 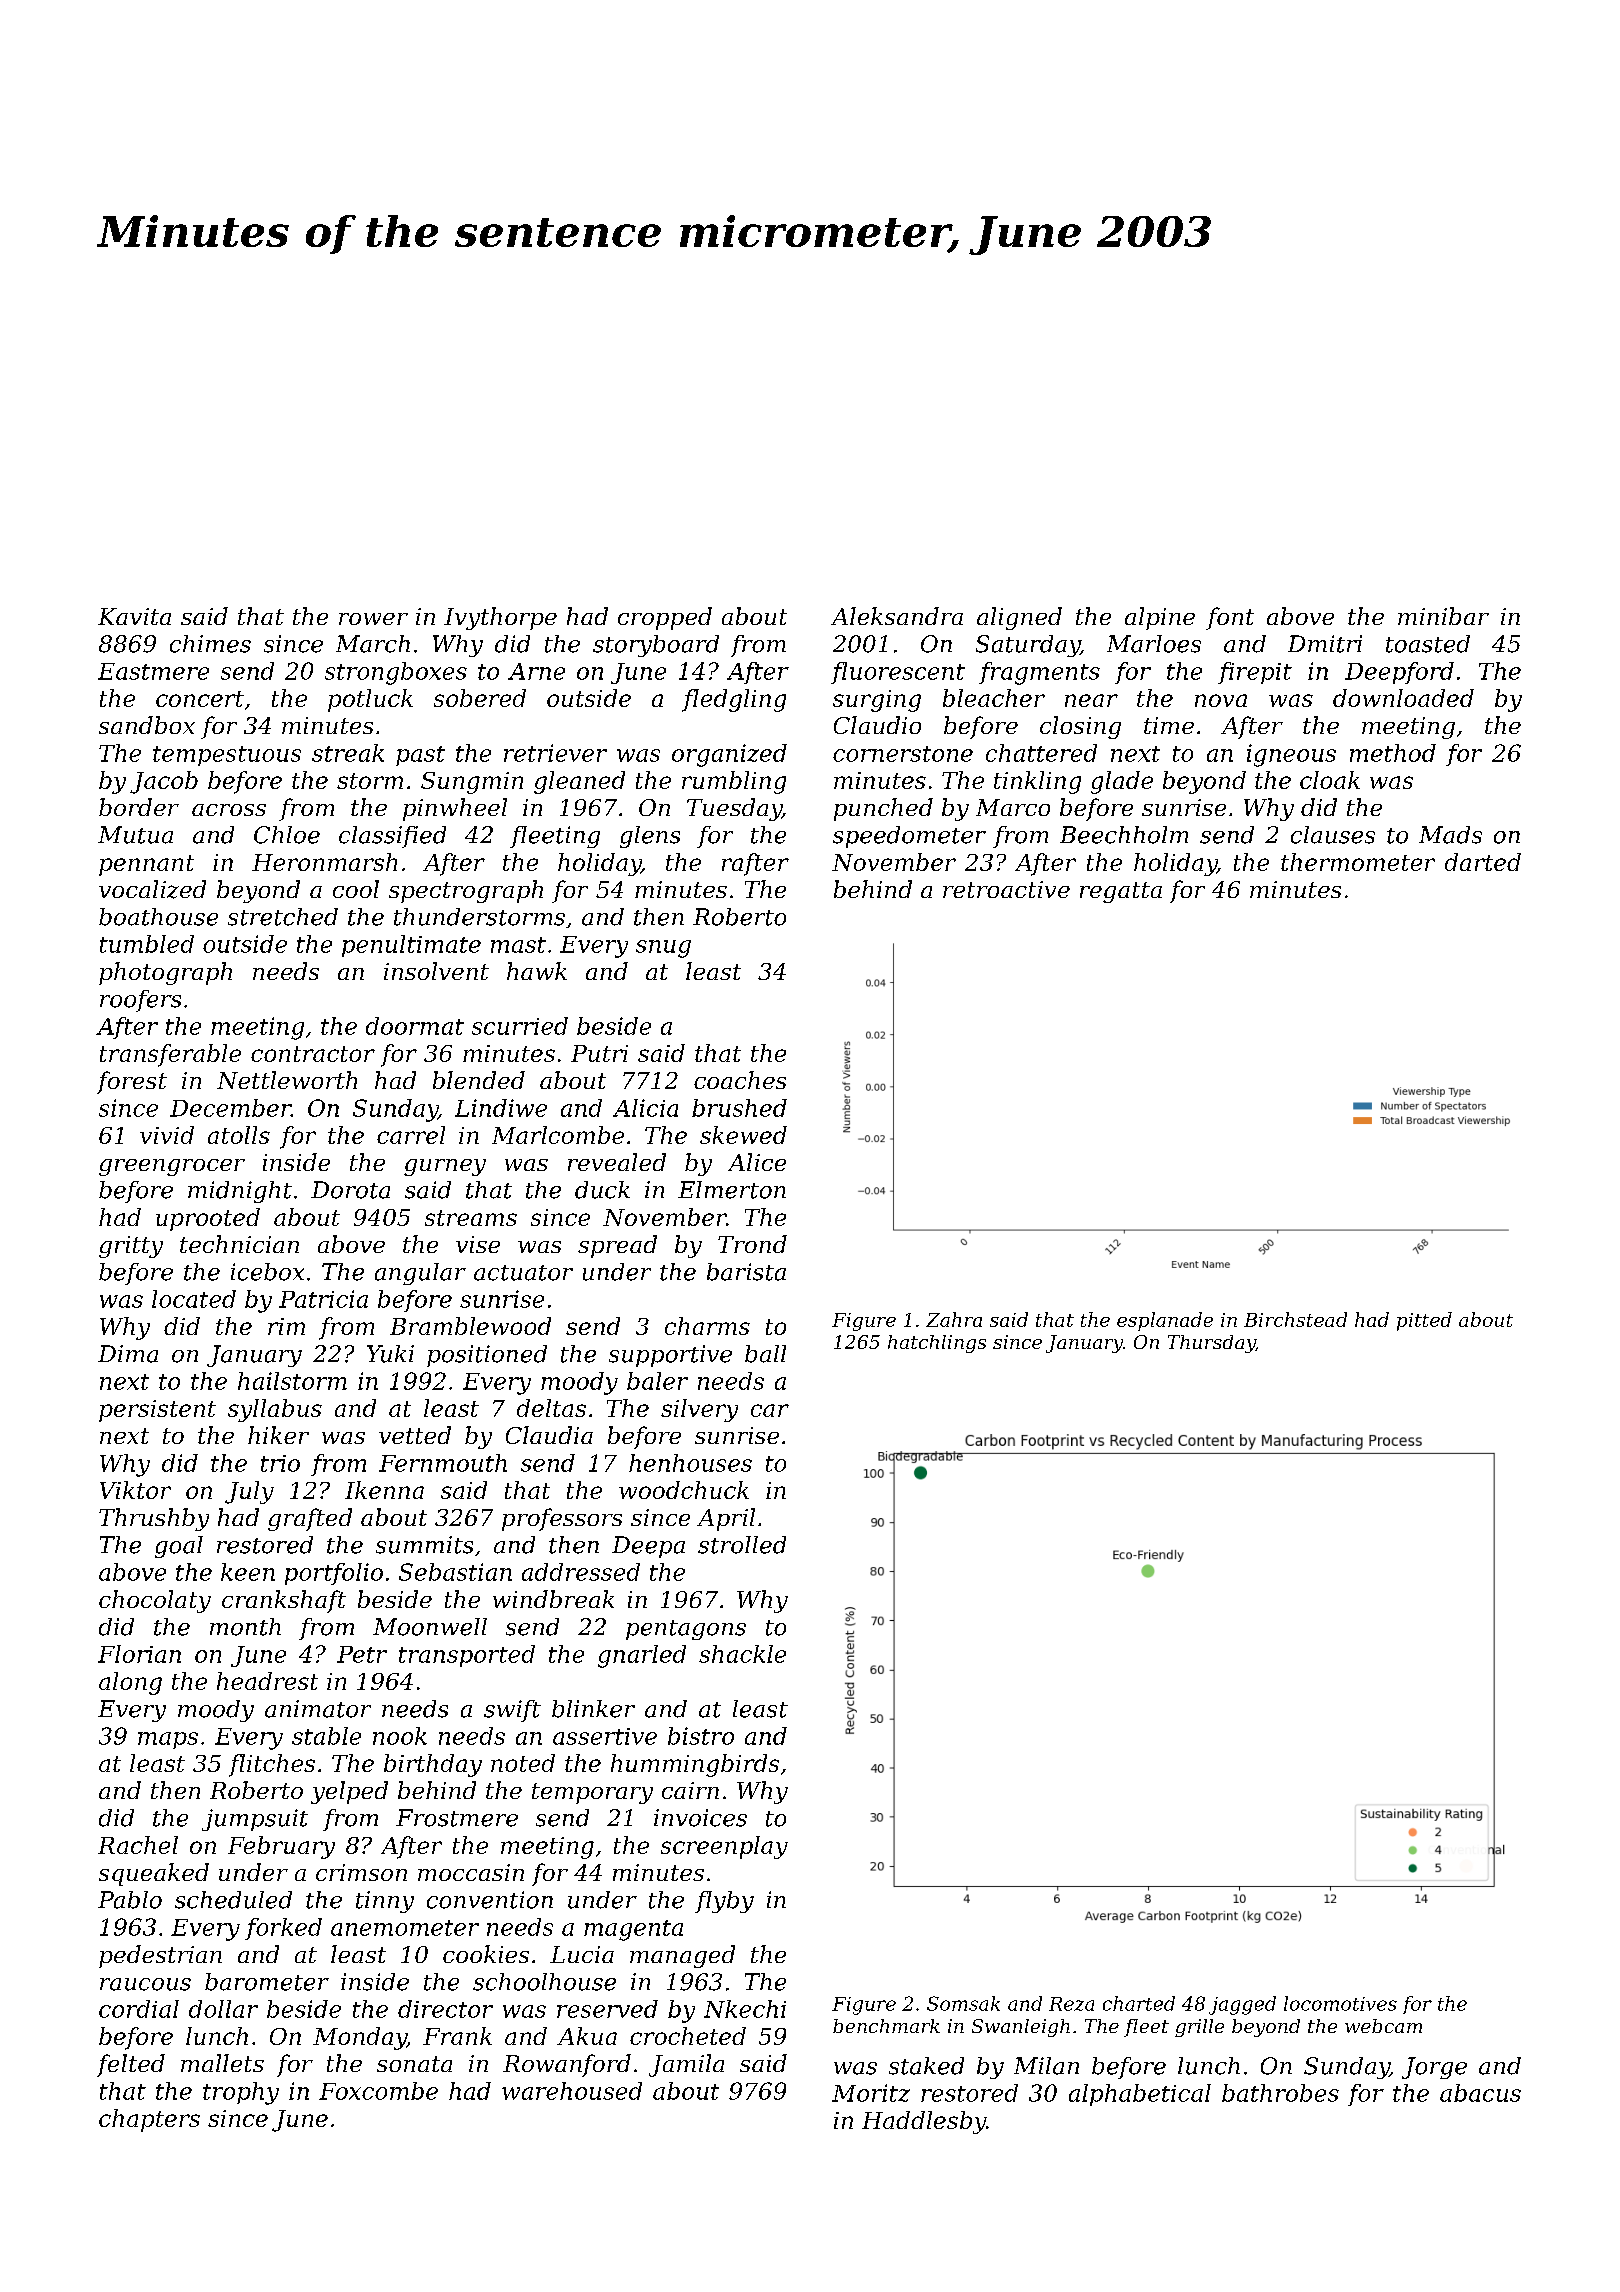 I want to click on dollar, so click(x=223, y=2009).
